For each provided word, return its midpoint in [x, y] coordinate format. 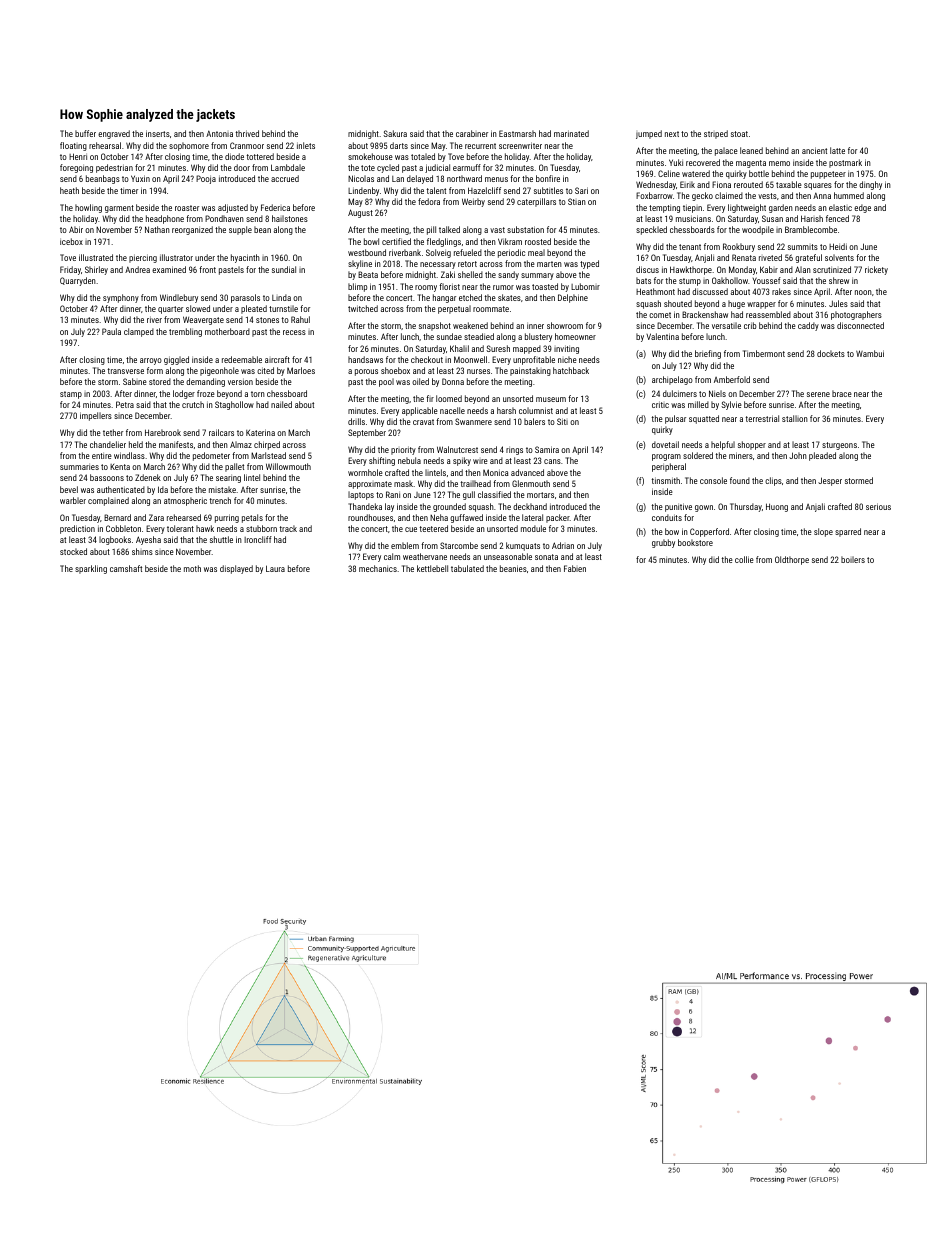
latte [837, 150]
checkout [427, 359]
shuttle [221, 539]
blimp [357, 287]
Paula [111, 331]
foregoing [76, 168]
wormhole [365, 472]
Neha [439, 517]
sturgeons [839, 446]
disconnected [860, 325]
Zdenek [148, 477]
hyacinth [245, 258]
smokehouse [370, 156]
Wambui [870, 353]
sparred [848, 532]
